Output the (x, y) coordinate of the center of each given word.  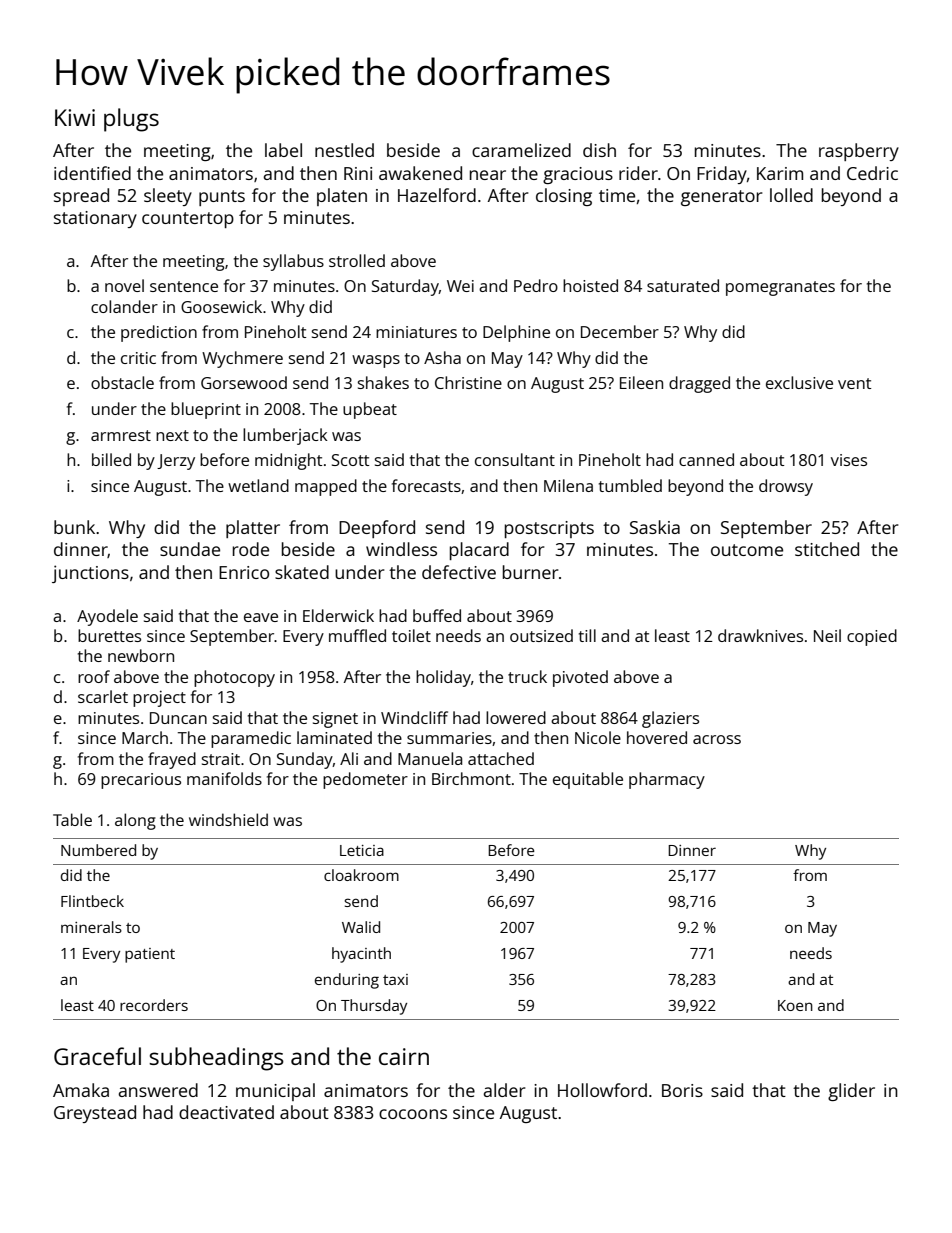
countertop (188, 220)
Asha (442, 357)
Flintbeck (92, 901)
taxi (395, 979)
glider (851, 1092)
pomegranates (780, 288)
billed (111, 459)
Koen (795, 1005)
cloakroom (361, 875)
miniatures (416, 332)
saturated (683, 285)
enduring (347, 981)
